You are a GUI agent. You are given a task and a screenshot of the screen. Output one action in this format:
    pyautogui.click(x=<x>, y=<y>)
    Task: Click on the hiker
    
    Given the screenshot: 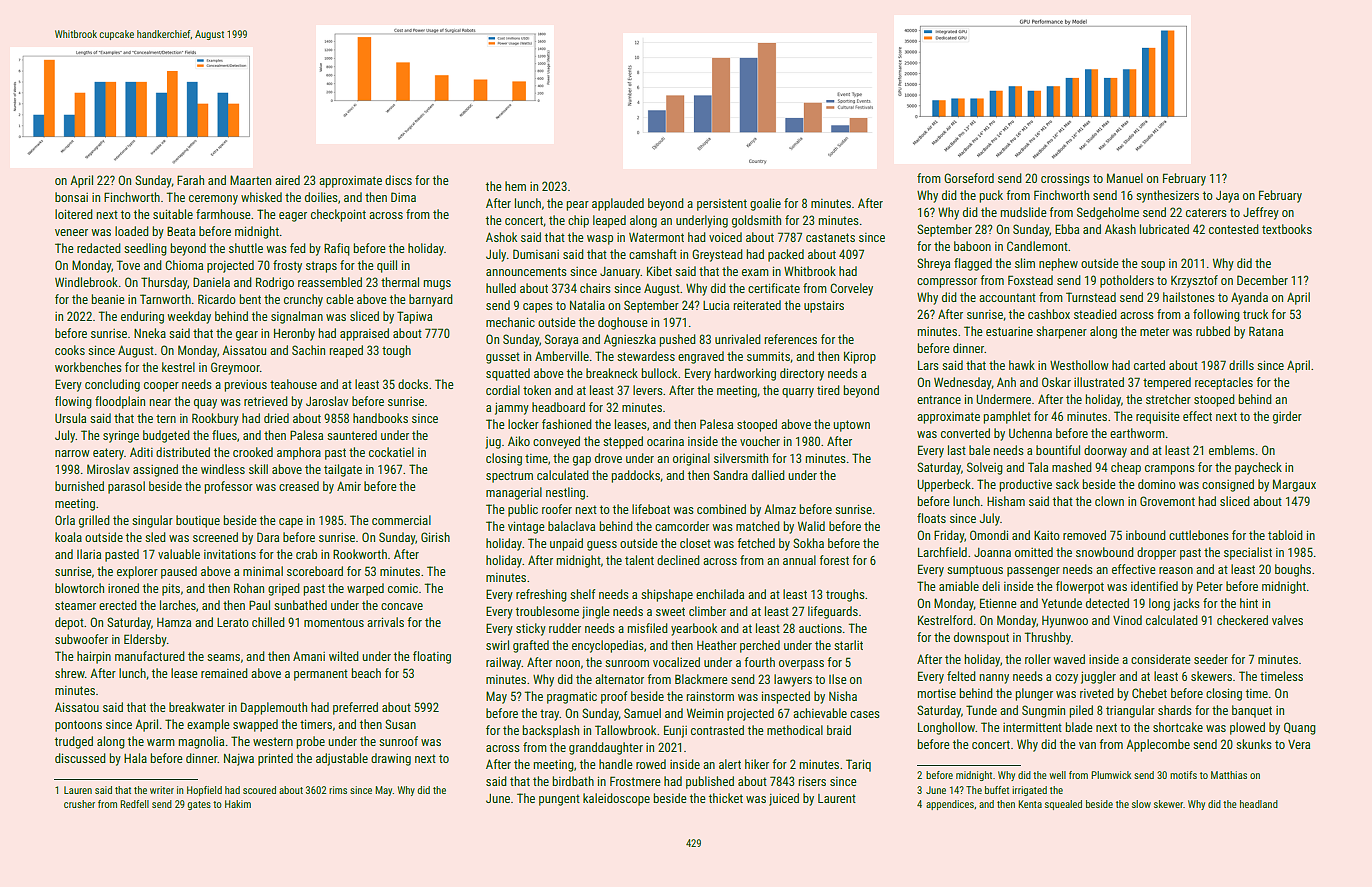 What is the action you would take?
    pyautogui.click(x=757, y=764)
